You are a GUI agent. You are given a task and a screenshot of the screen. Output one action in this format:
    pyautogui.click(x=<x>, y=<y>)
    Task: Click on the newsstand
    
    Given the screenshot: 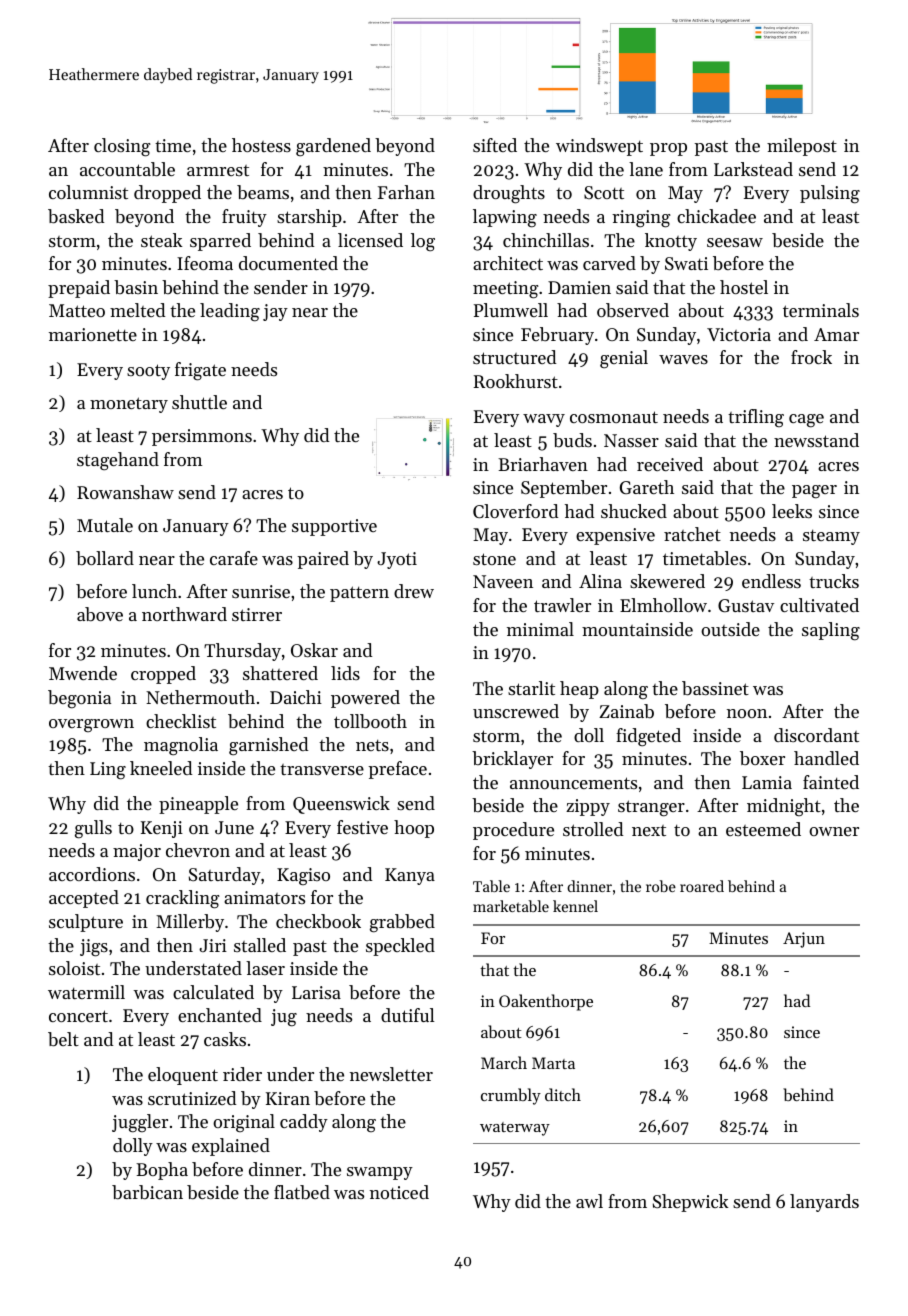 What is the action you would take?
    pyautogui.click(x=816, y=440)
